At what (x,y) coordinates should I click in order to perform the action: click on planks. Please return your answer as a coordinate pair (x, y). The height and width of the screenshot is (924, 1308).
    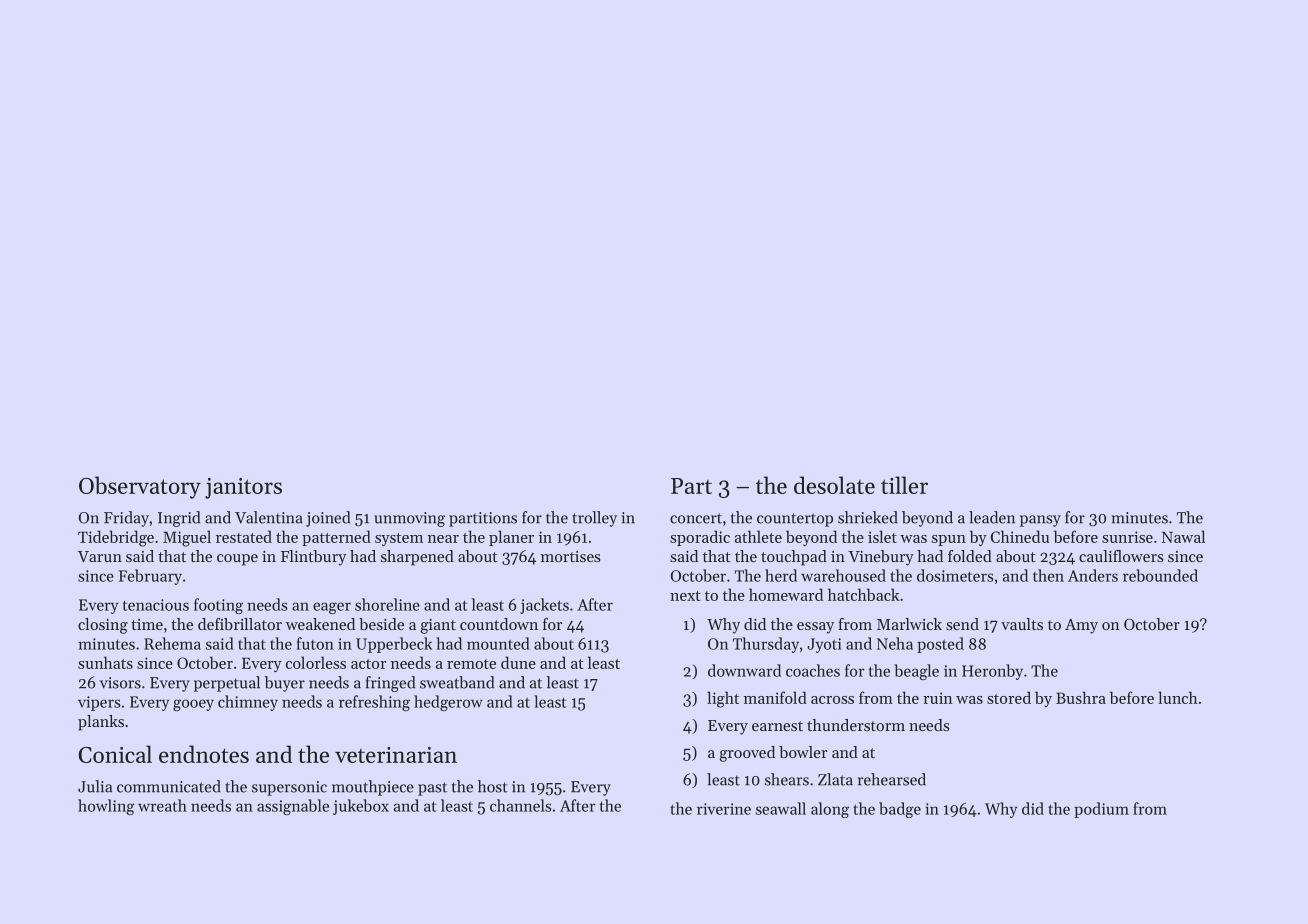
    Looking at the image, I should click on (101, 723).
